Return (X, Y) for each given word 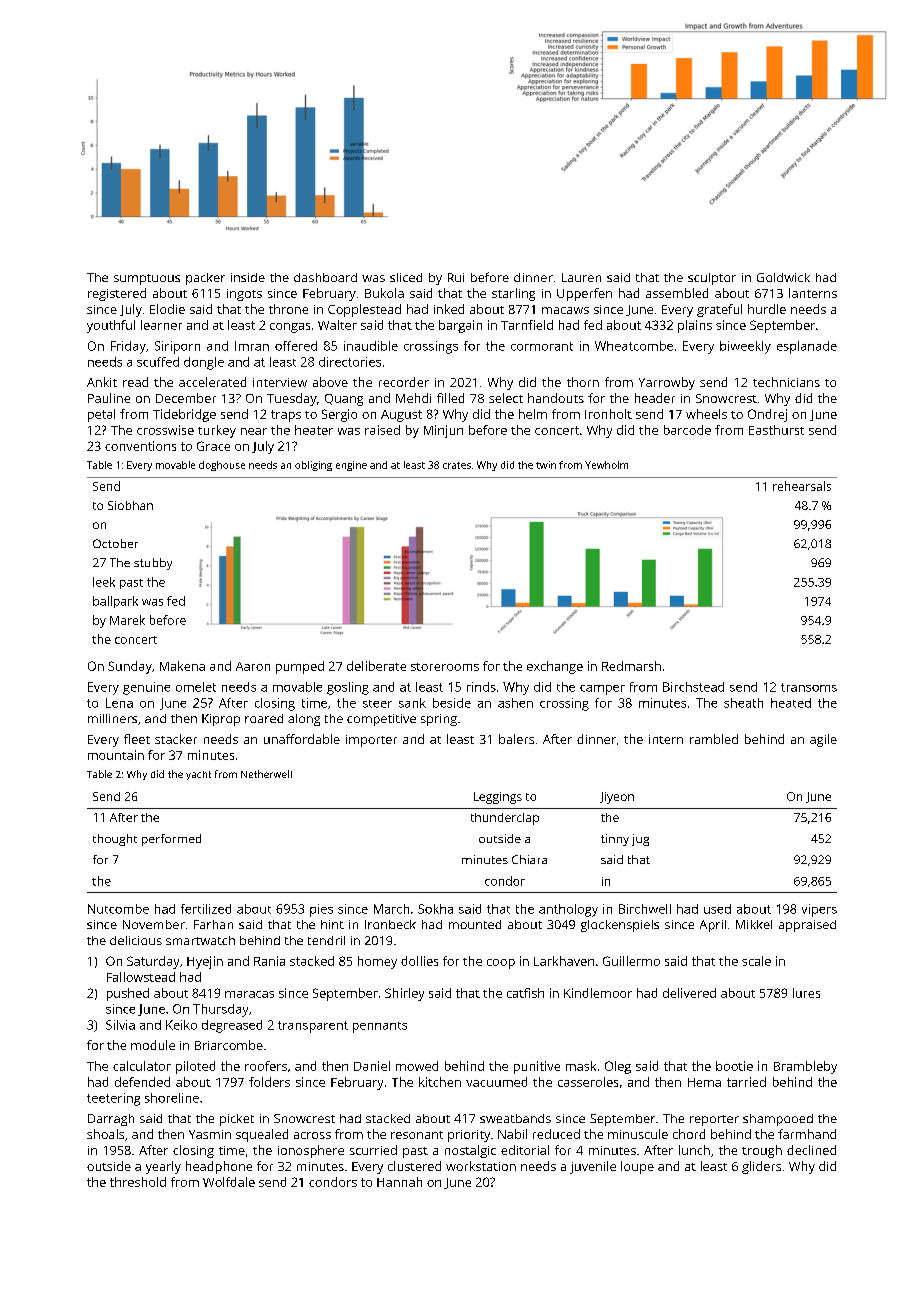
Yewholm (606, 465)
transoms (809, 687)
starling (513, 294)
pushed (128, 994)
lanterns (813, 293)
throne (288, 309)
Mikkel (754, 924)
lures (806, 993)
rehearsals (802, 486)
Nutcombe (118, 909)
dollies (419, 961)
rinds (481, 687)
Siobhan (130, 505)
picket (237, 1120)
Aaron (253, 666)
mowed (417, 1066)
